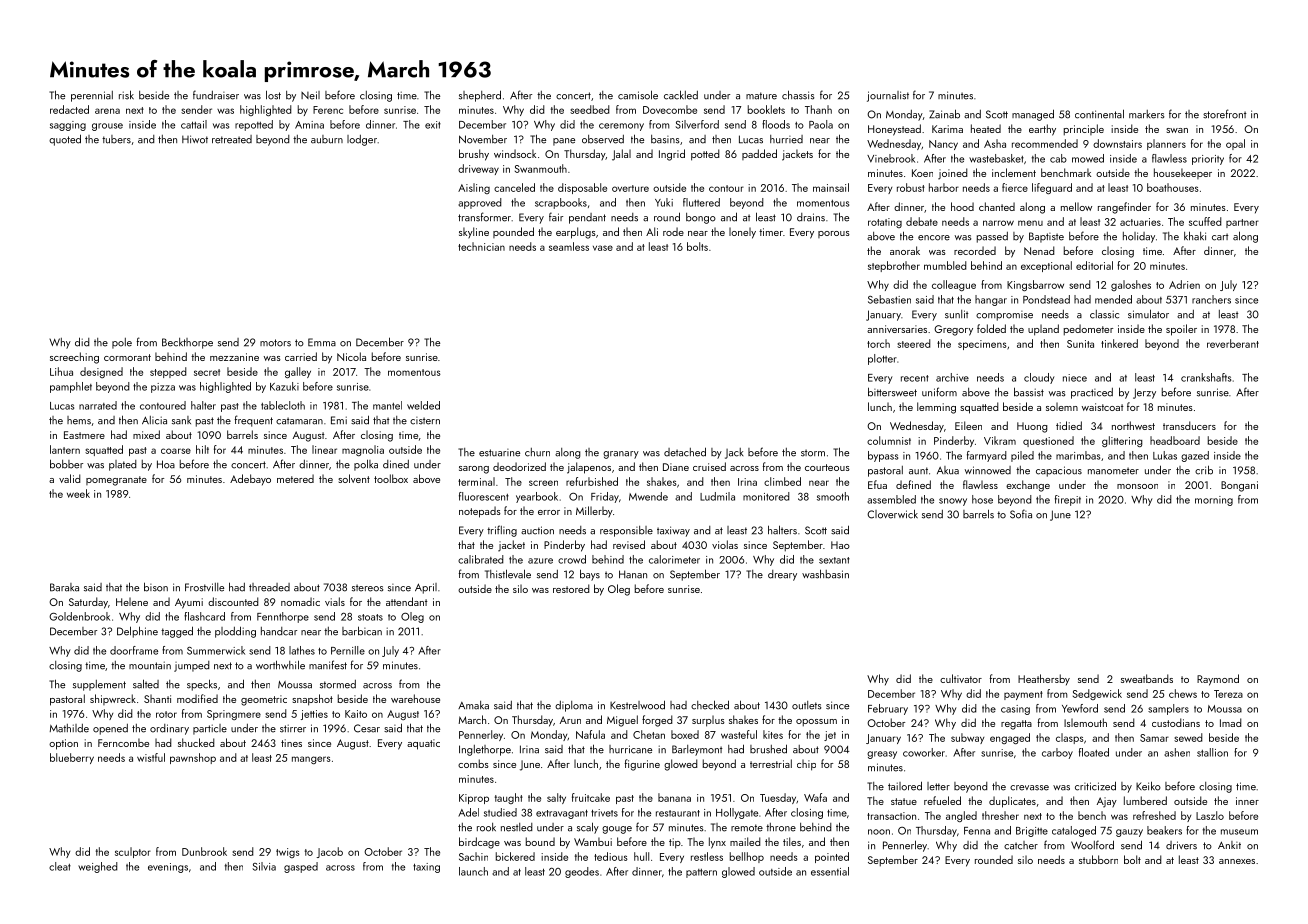  I want to click on bound, so click(540, 841).
